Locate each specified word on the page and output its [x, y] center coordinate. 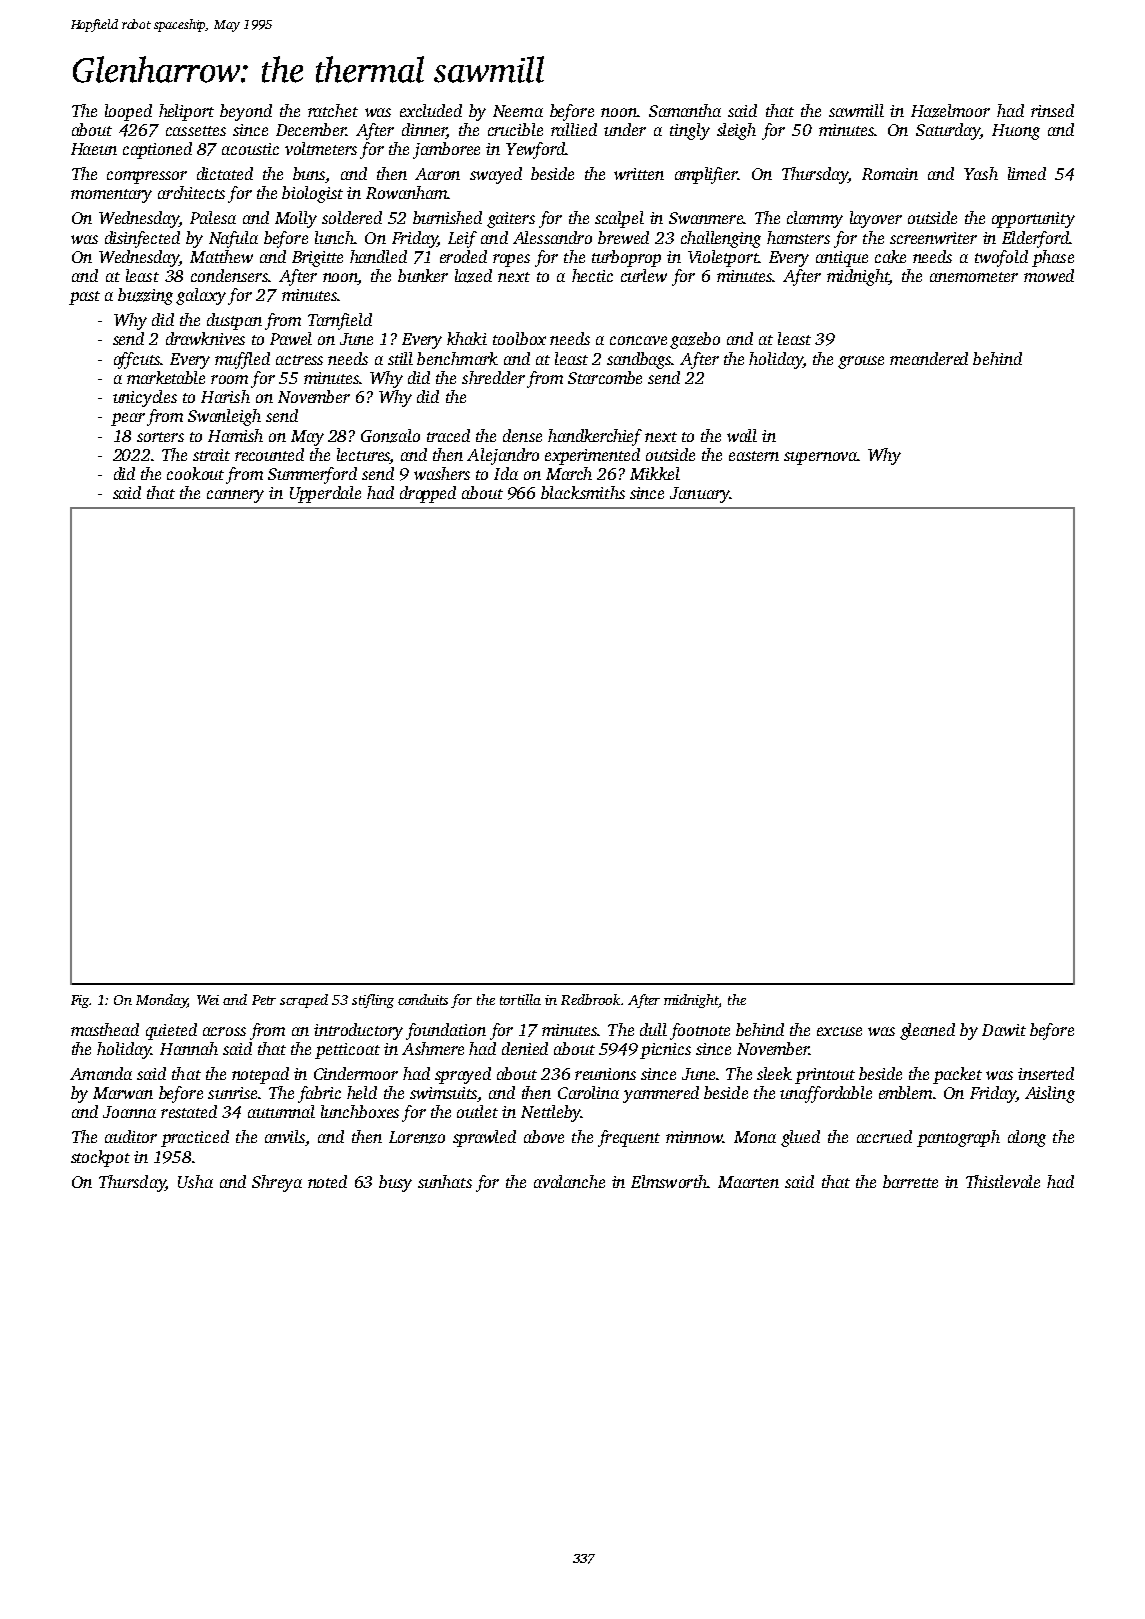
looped [128, 112]
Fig [80, 1001]
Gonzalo [390, 436]
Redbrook [590, 999]
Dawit [1004, 1030]
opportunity [1033, 220]
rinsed [1052, 110]
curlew [644, 275]
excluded [431, 110]
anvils [285, 1136]
